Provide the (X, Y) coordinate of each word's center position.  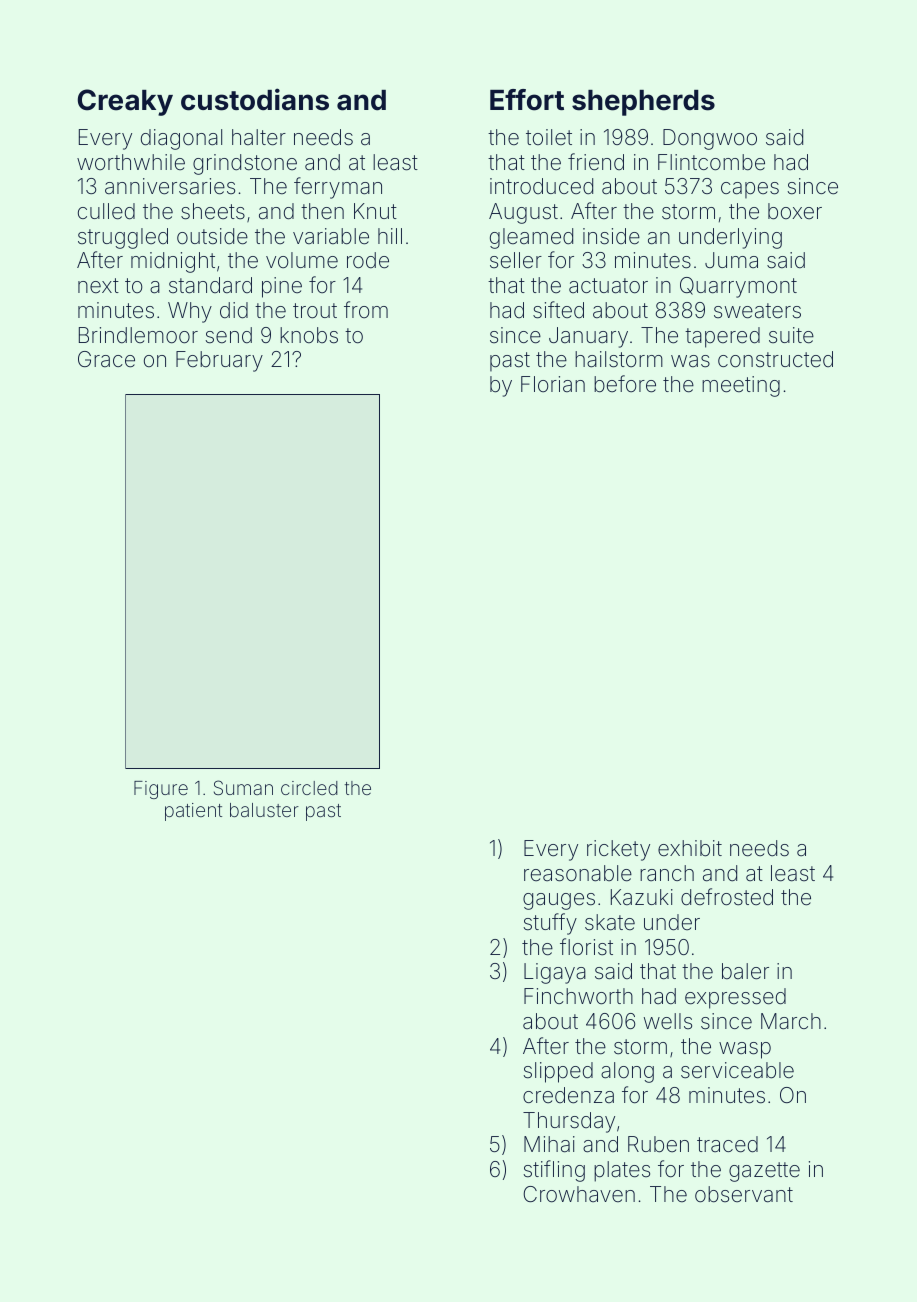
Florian (553, 384)
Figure (161, 790)
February (219, 361)
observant (744, 1194)
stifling (554, 1171)
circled (309, 788)
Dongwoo (710, 139)
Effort (527, 100)
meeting (741, 386)
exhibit (690, 848)
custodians (255, 99)
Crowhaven (579, 1194)
